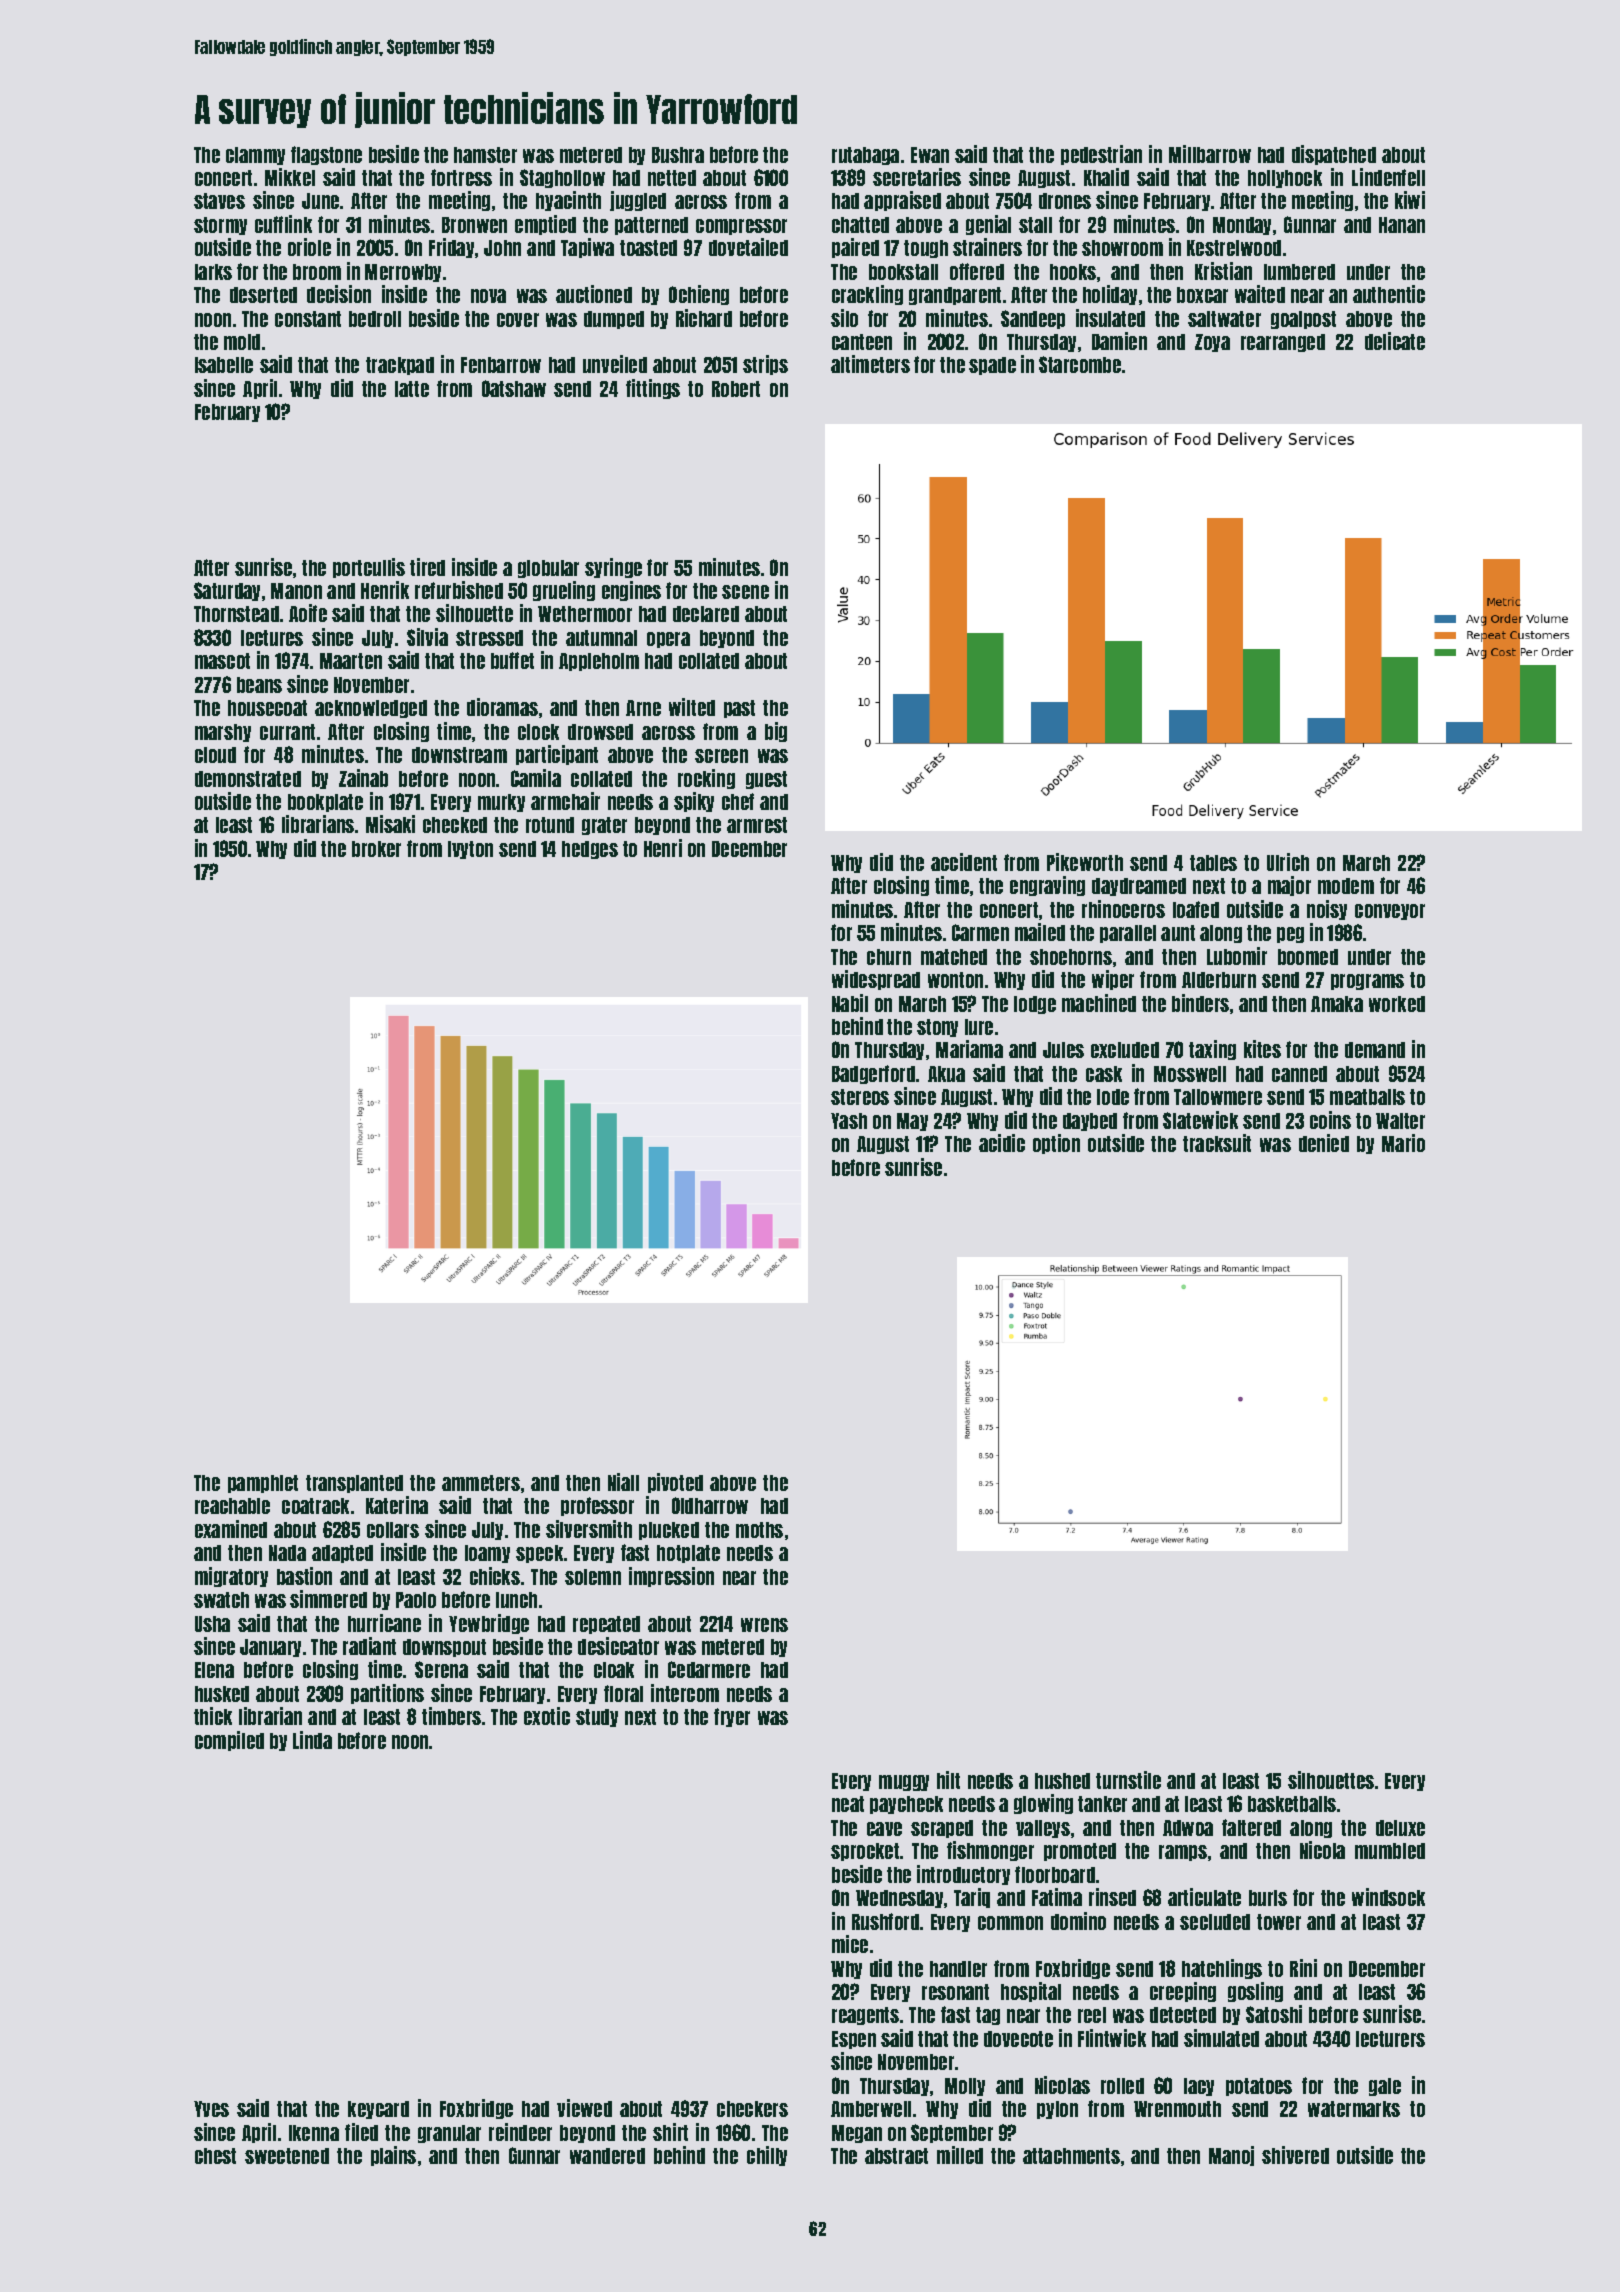 This image has width=1620, height=2292. What do you see at coordinates (1288, 862) in the image?
I see `Ulrich` at bounding box center [1288, 862].
